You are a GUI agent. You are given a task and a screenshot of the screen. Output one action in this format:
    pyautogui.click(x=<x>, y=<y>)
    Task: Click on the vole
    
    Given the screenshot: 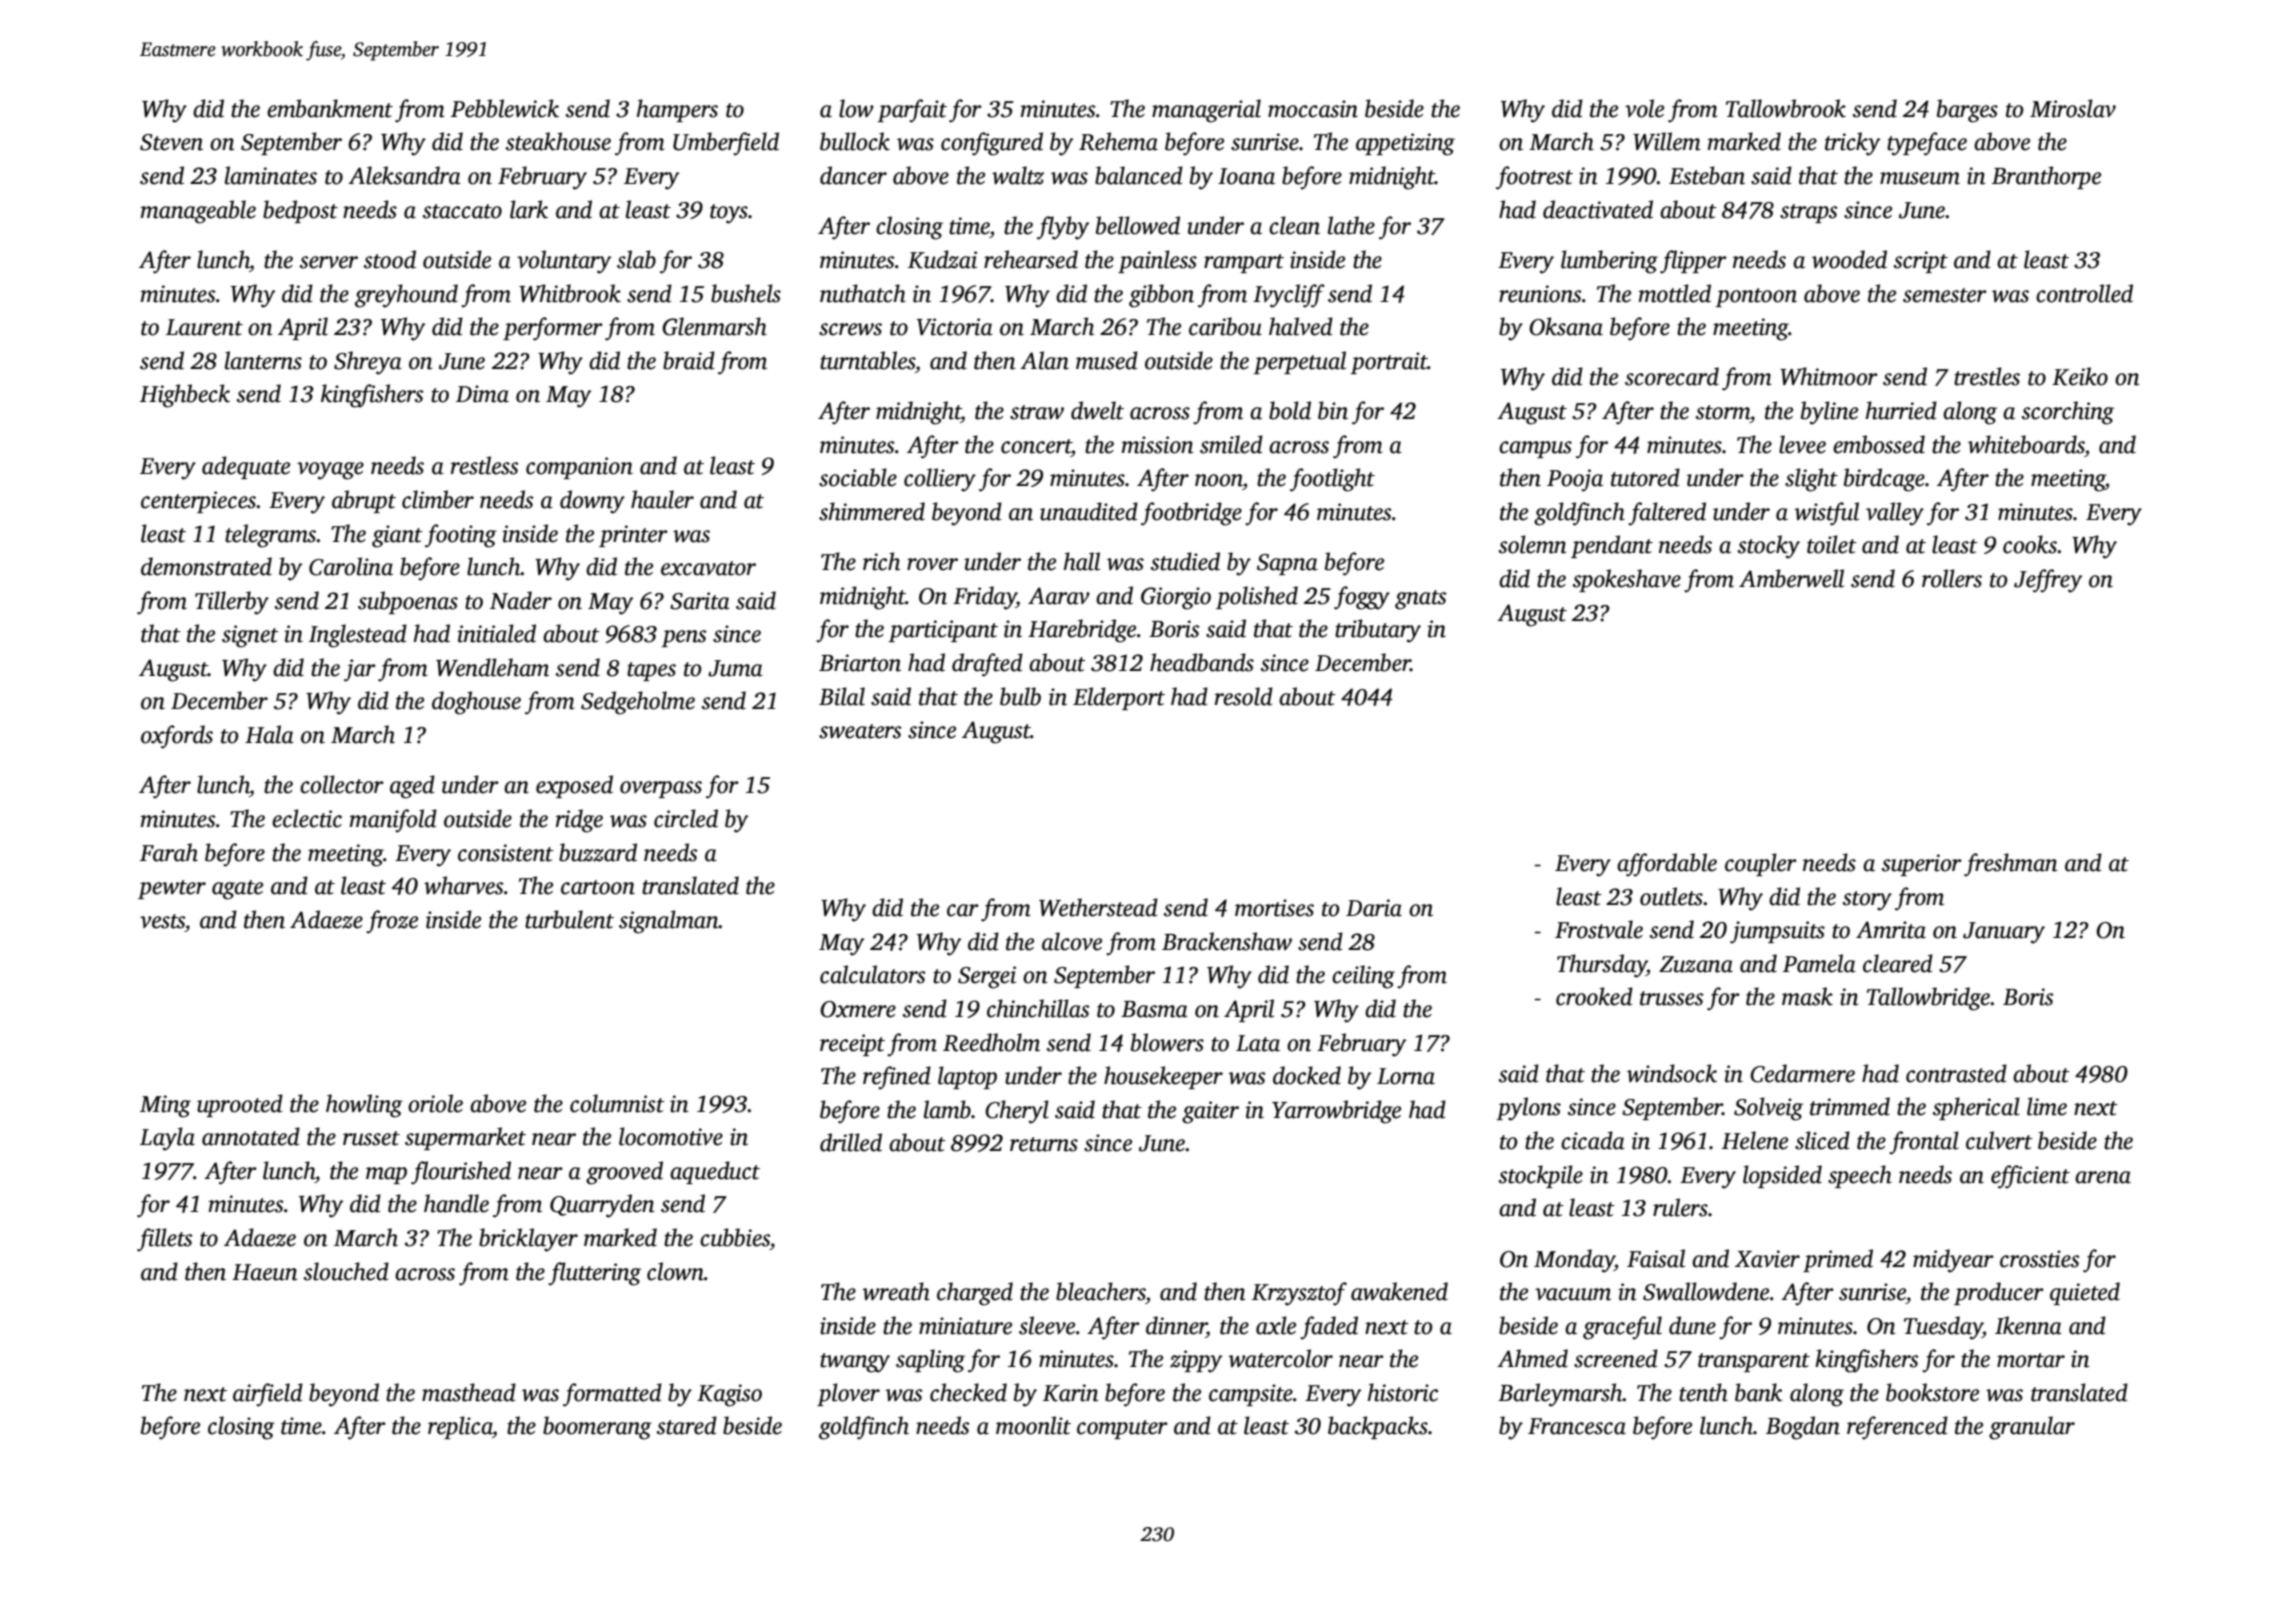 What is the action you would take?
    pyautogui.click(x=1644, y=108)
